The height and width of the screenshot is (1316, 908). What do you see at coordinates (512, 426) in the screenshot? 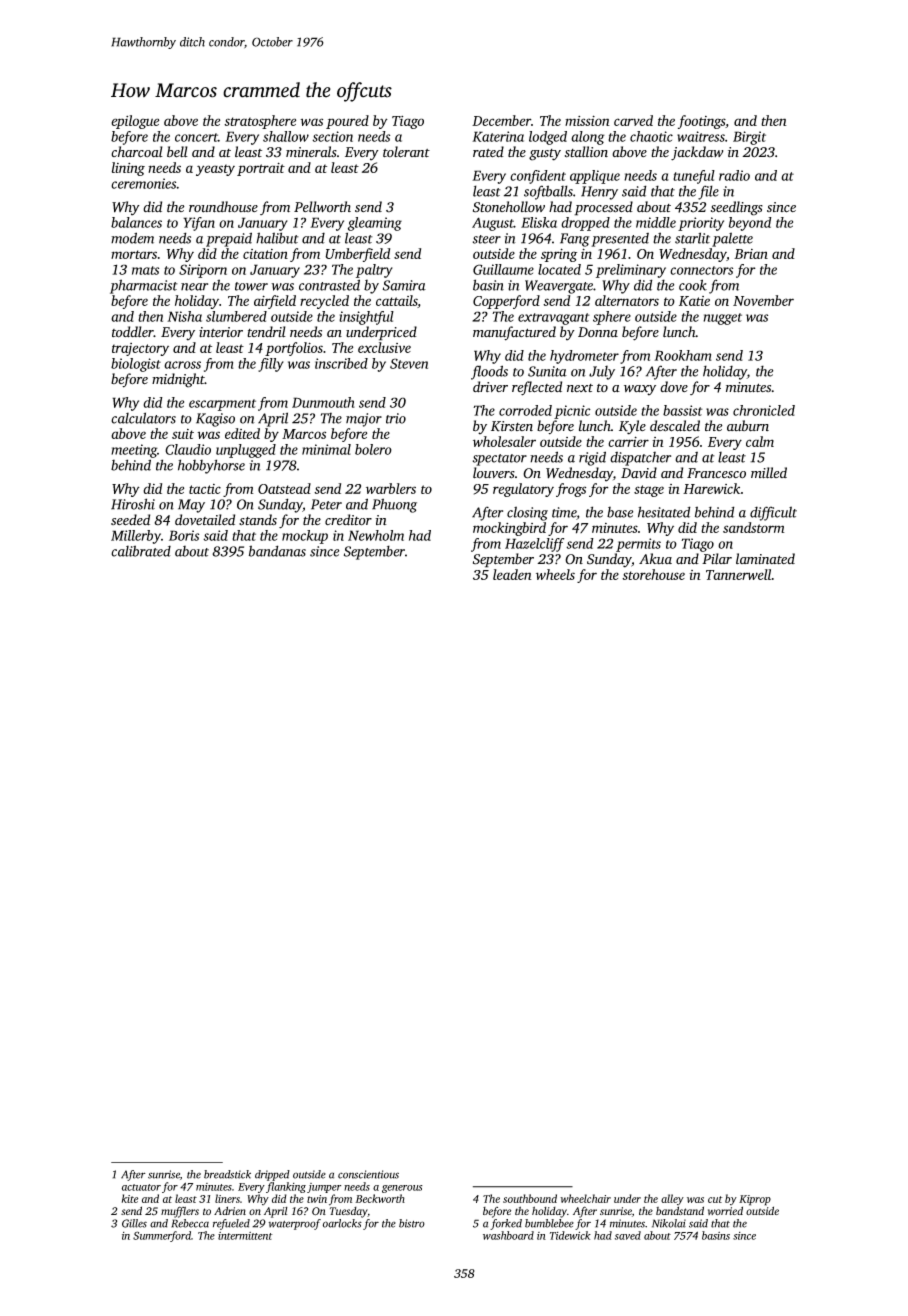
I see `Kirsten` at bounding box center [512, 426].
